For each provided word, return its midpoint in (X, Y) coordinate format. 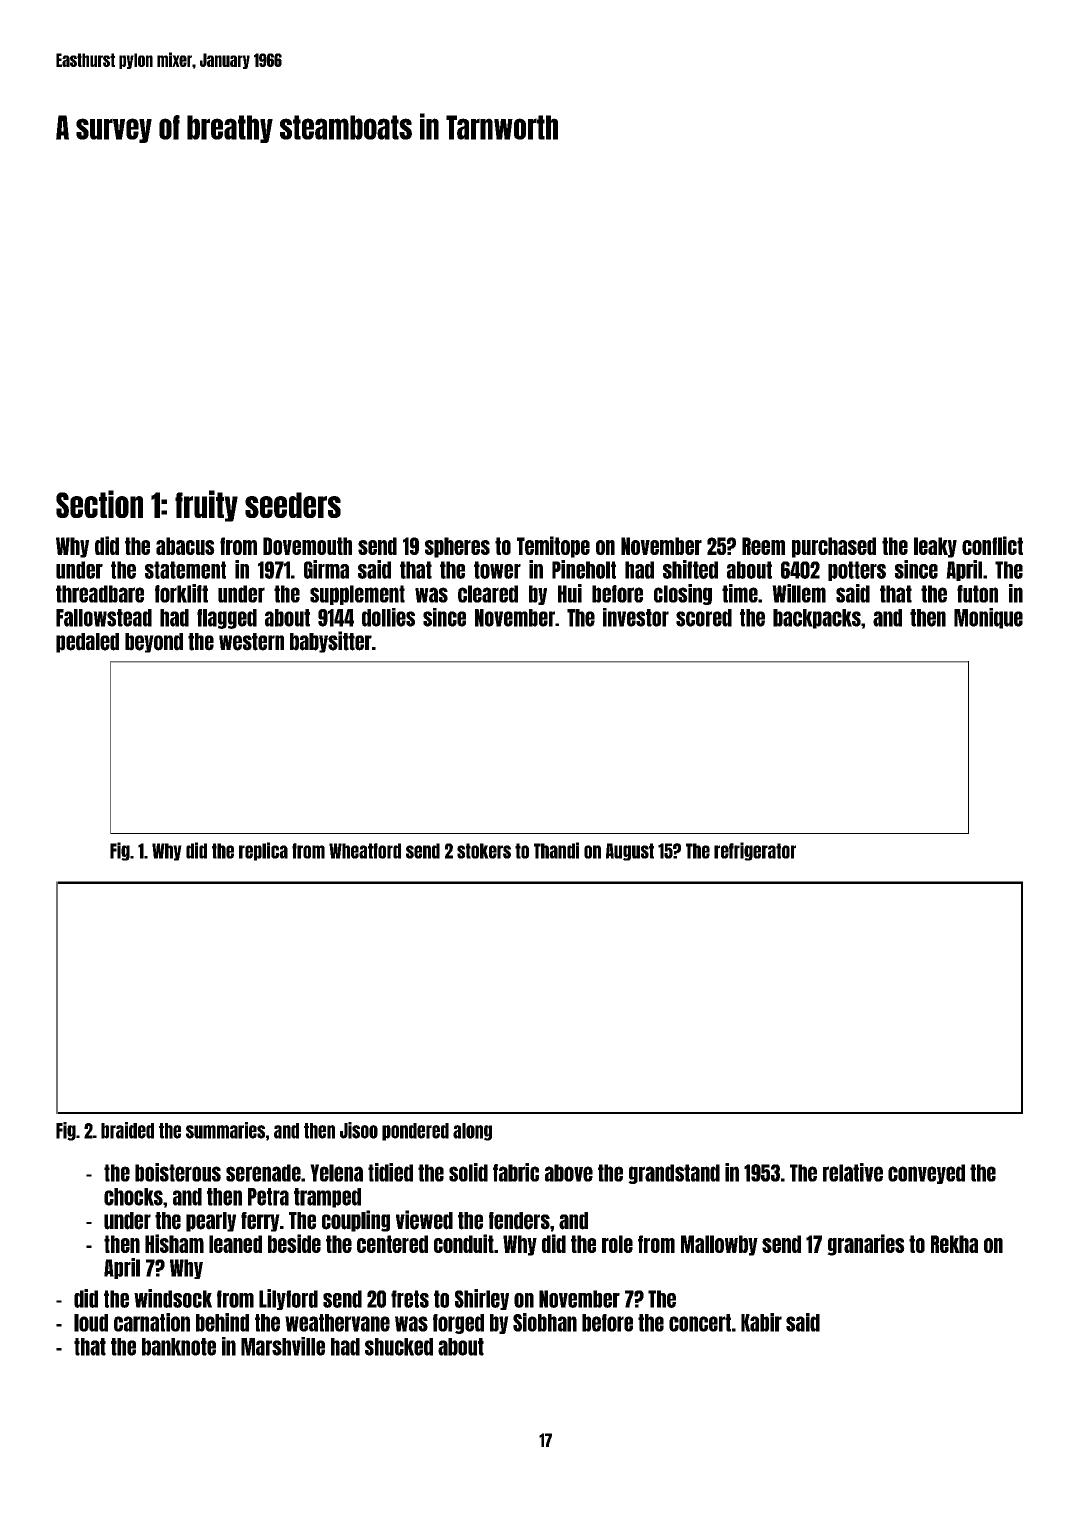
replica (263, 851)
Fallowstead (104, 618)
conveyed (926, 1174)
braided (127, 1130)
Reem (763, 546)
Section (99, 504)
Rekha (954, 1244)
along (472, 1132)
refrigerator (755, 851)
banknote (179, 1347)
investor (636, 617)
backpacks (817, 619)
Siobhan (545, 1322)
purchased (834, 547)
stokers (484, 851)
